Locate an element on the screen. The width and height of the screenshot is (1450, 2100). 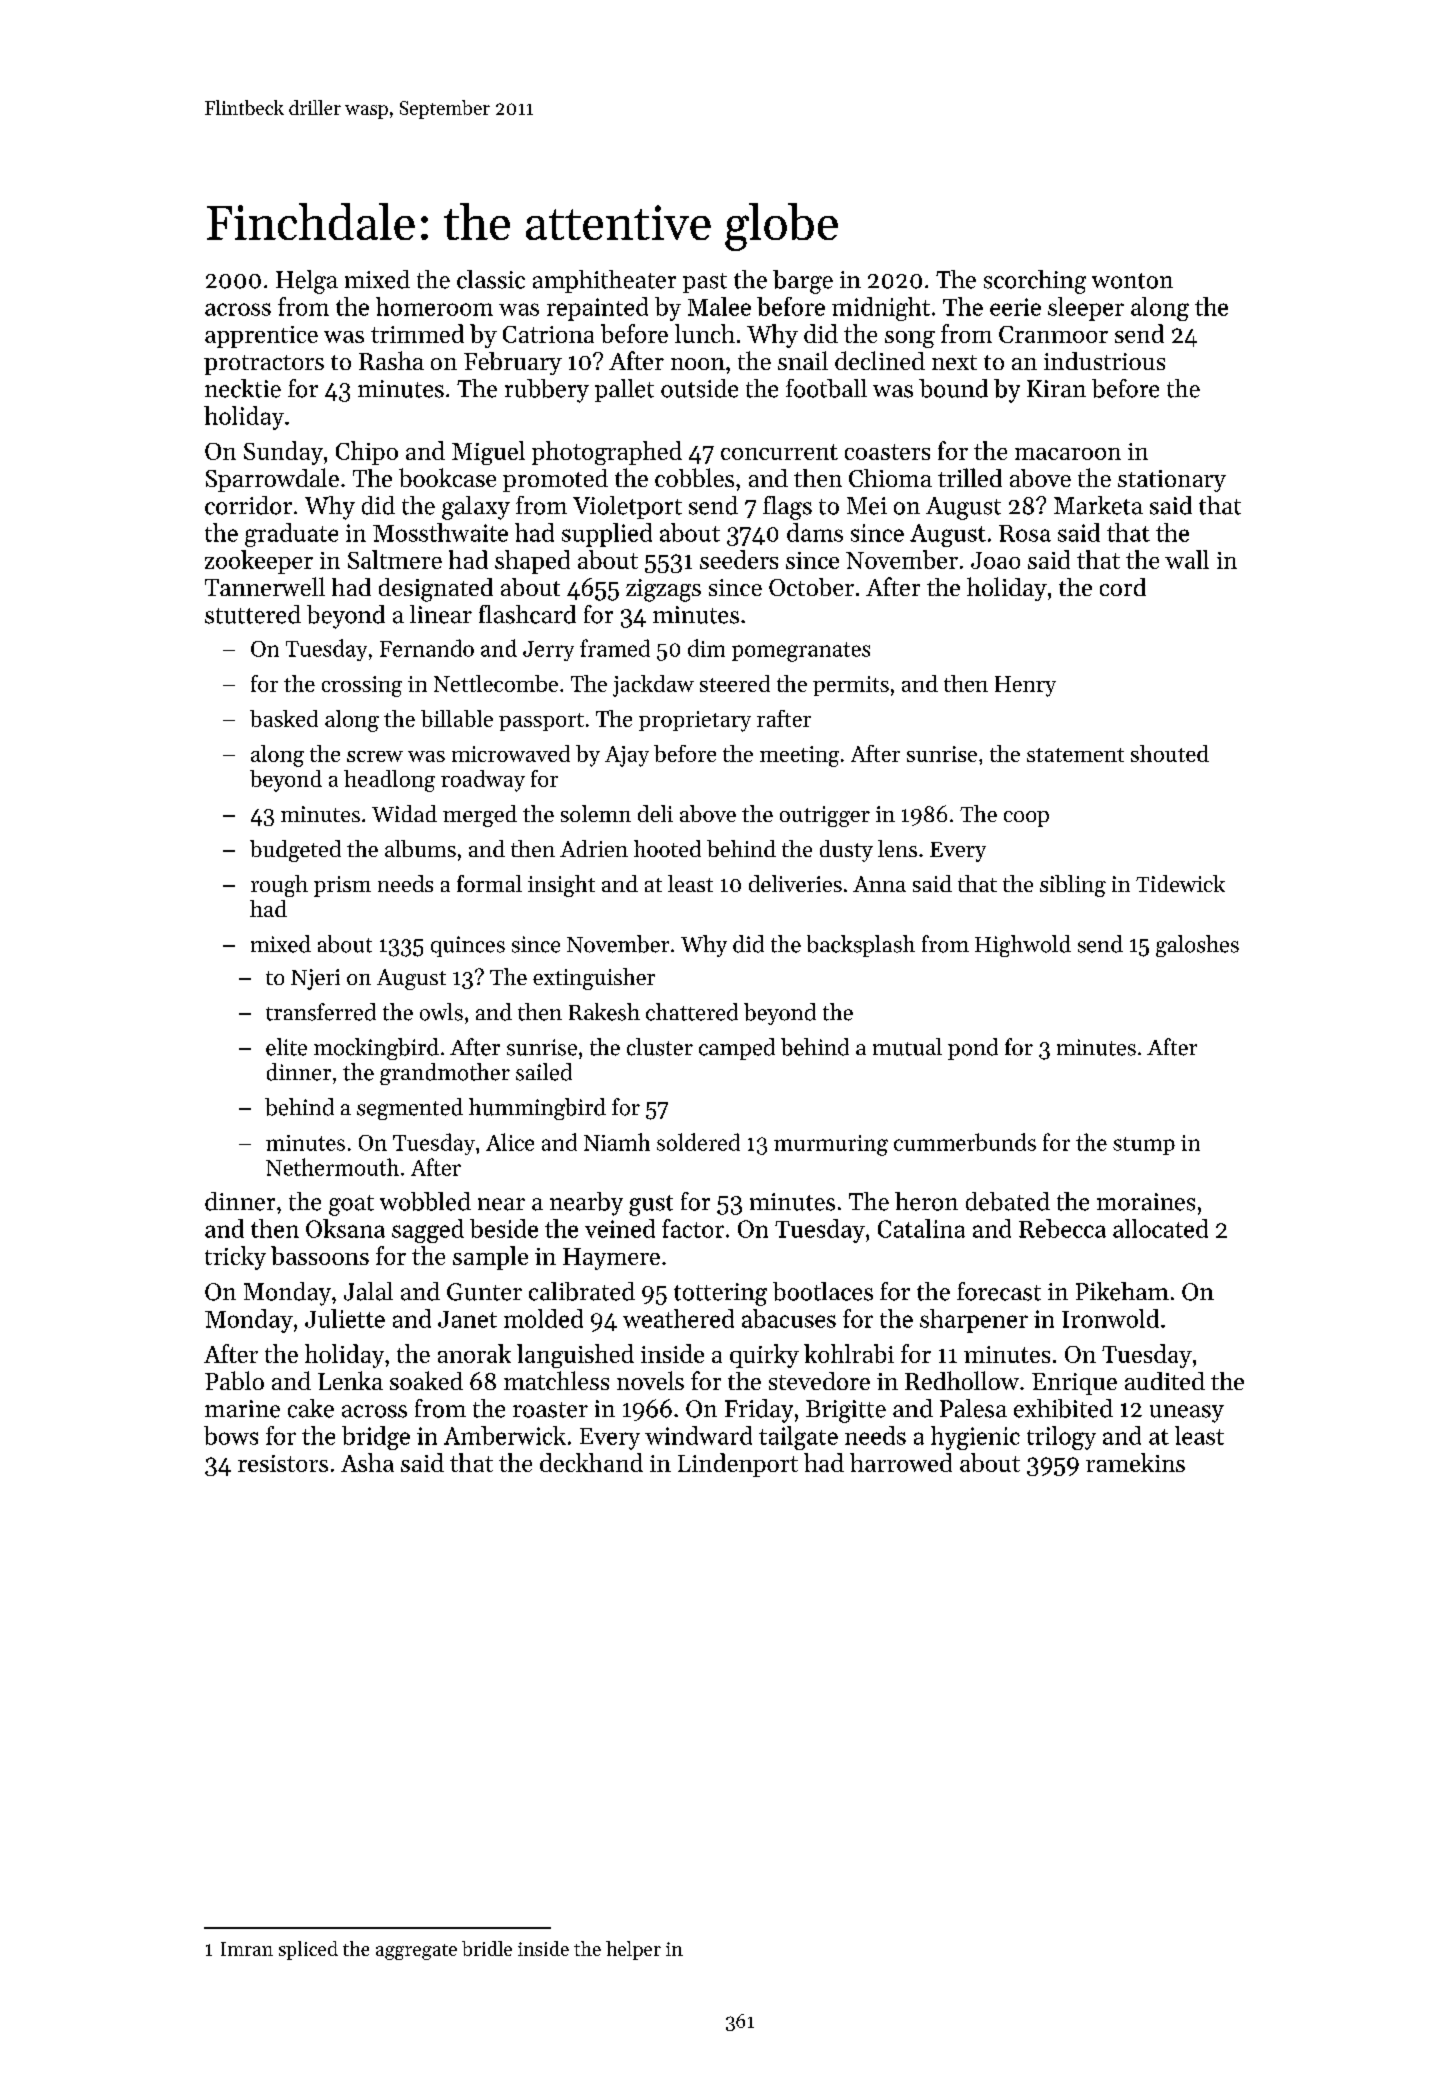
stationary is located at coordinates (1172, 481).
